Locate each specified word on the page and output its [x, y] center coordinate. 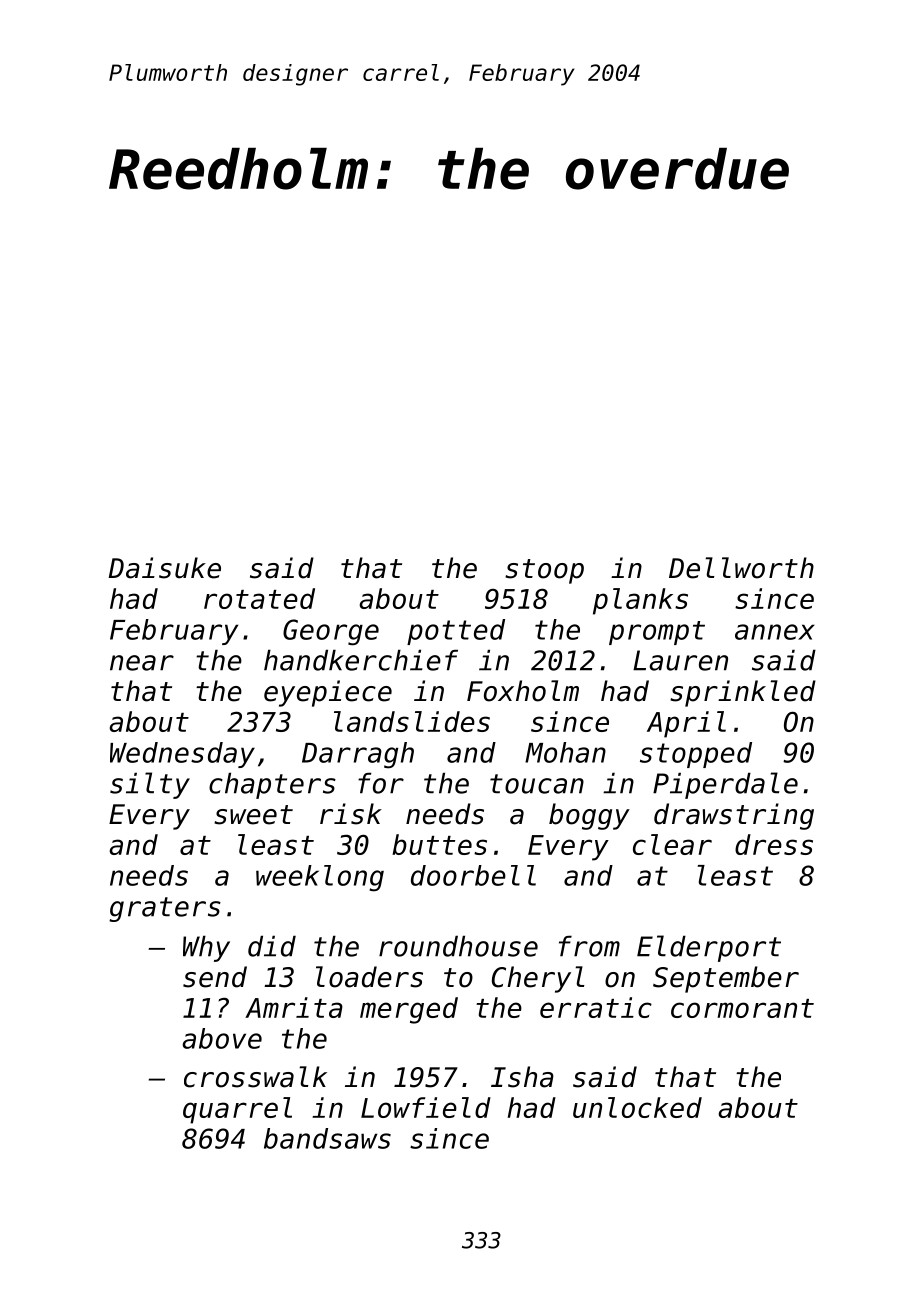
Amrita [294, 1007]
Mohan [565, 752]
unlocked [637, 1107]
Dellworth [741, 568]
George [331, 632]
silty [150, 785]
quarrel [237, 1110]
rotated [259, 598]
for [381, 783]
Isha [522, 1077]
